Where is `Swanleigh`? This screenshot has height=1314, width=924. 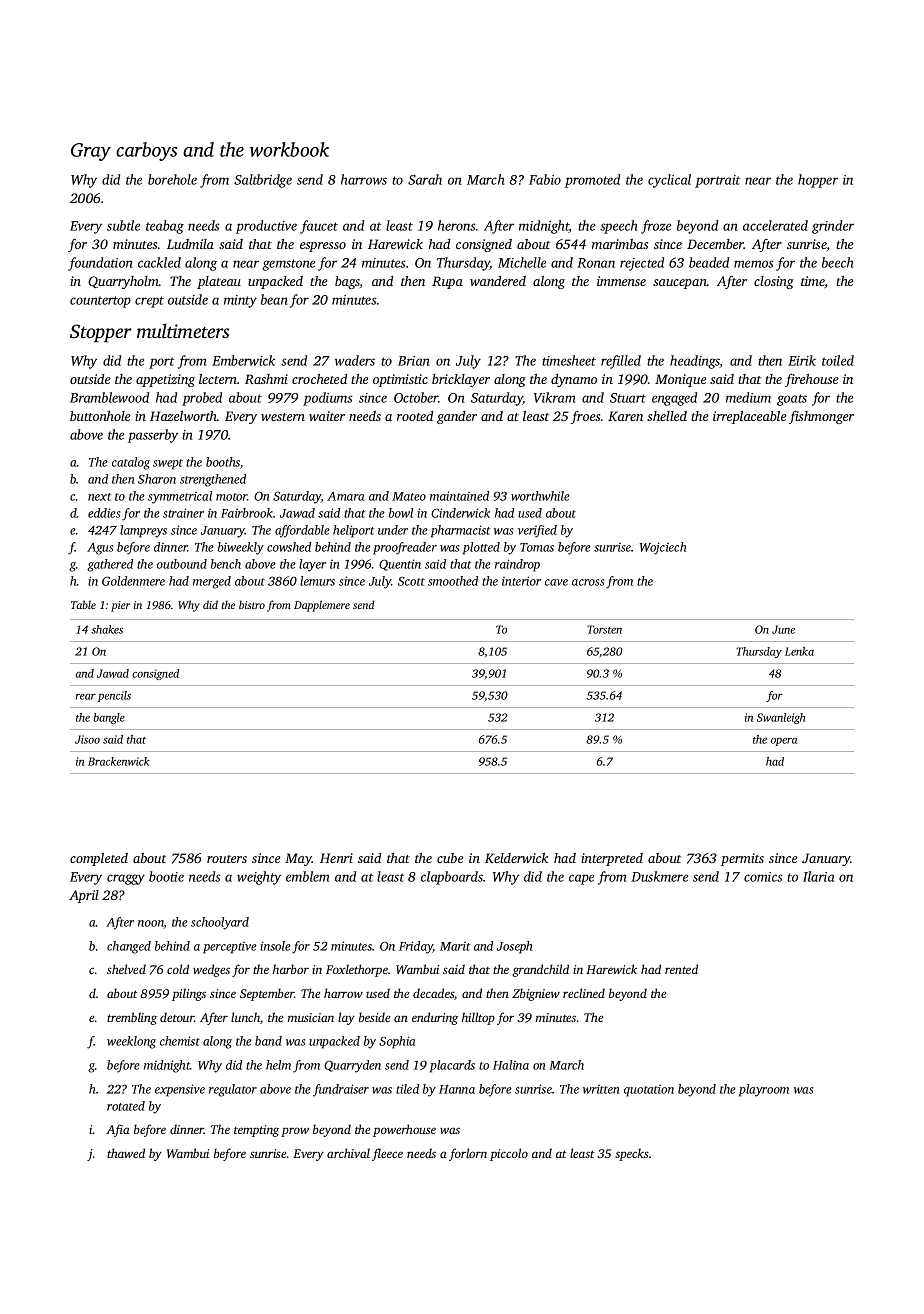 Swanleigh is located at coordinates (781, 718).
